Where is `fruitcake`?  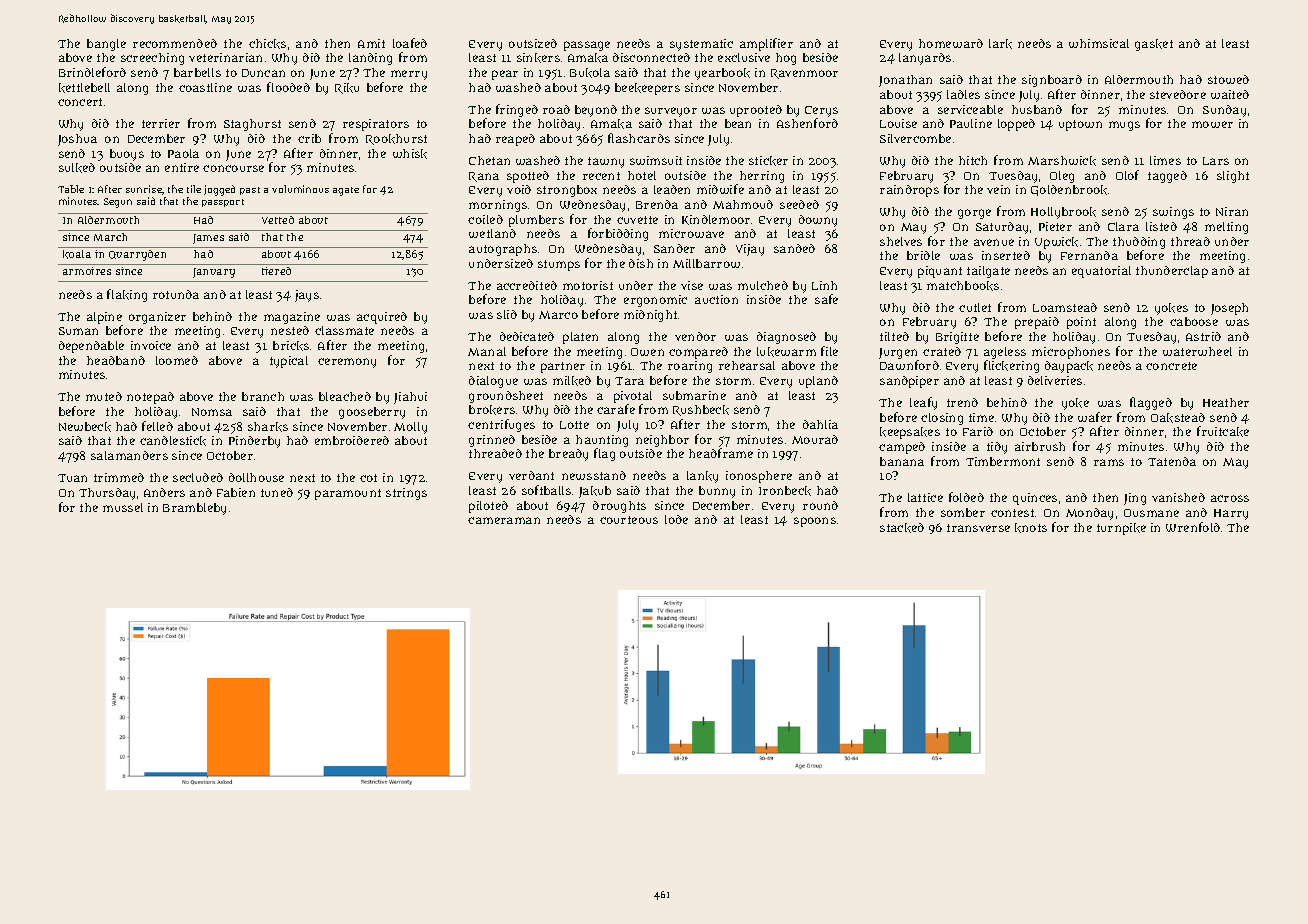
fruitcake is located at coordinates (1223, 431).
